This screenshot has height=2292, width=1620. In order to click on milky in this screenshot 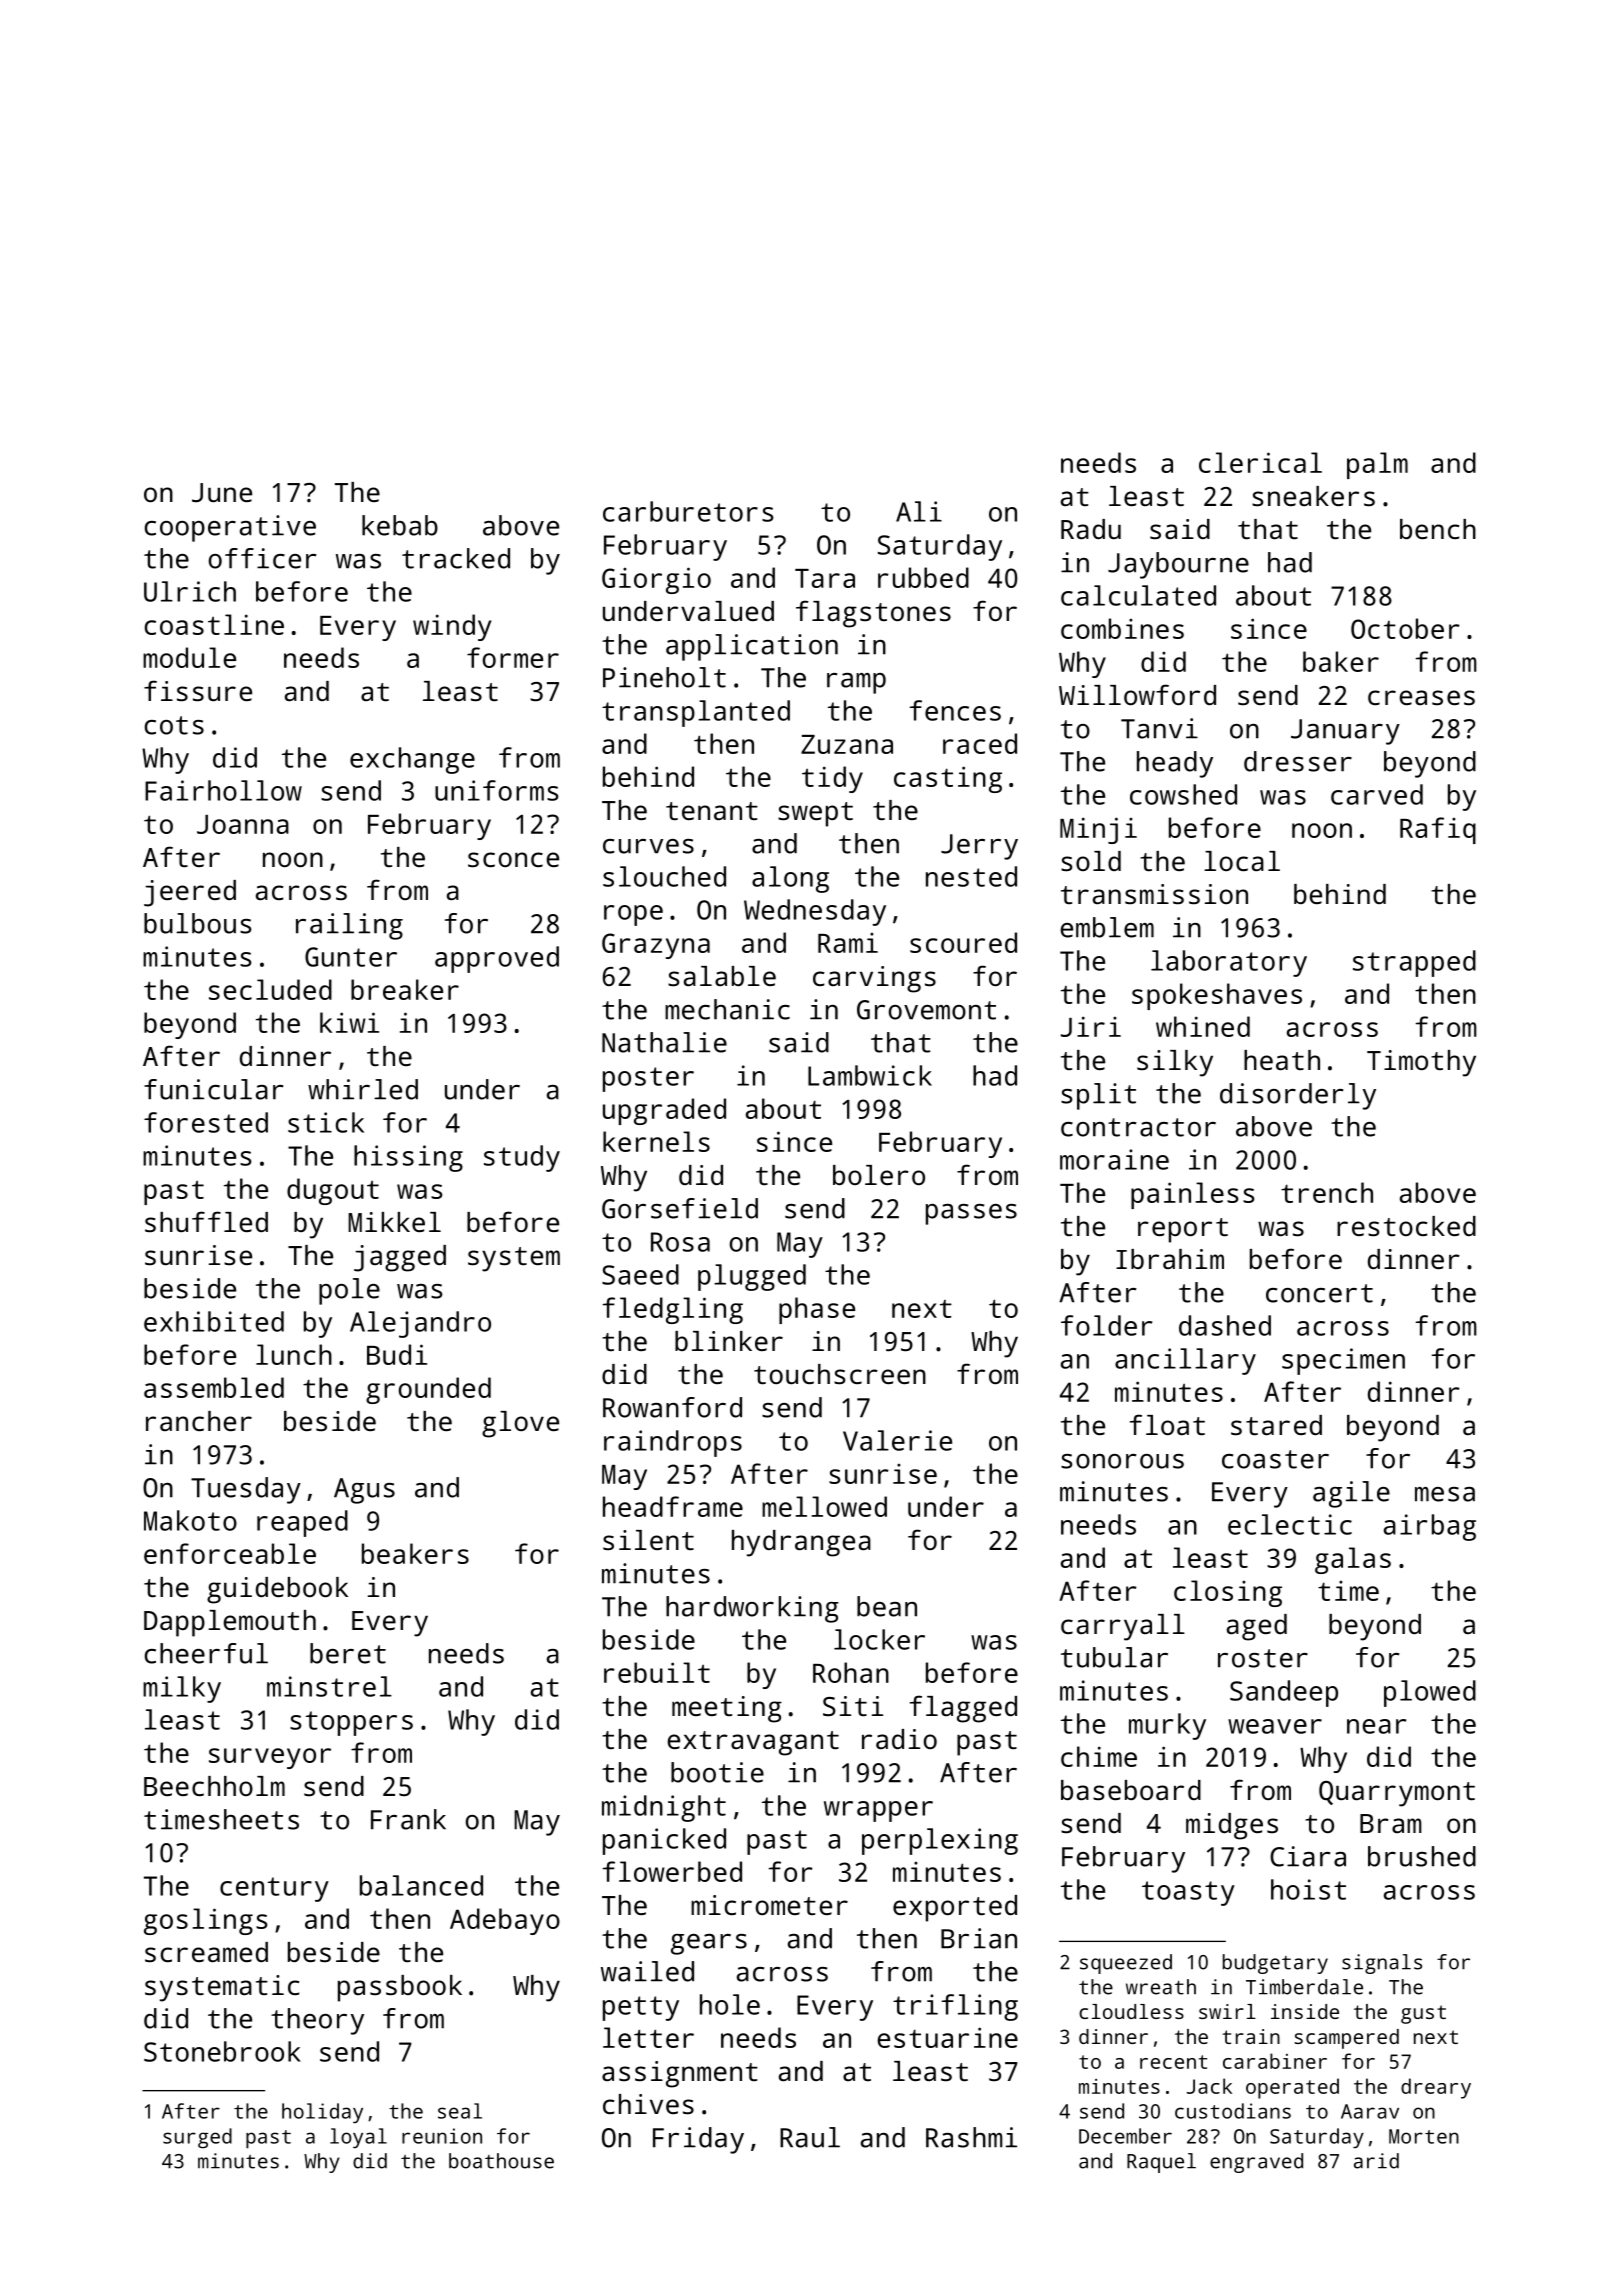, I will do `click(182, 1689)`.
